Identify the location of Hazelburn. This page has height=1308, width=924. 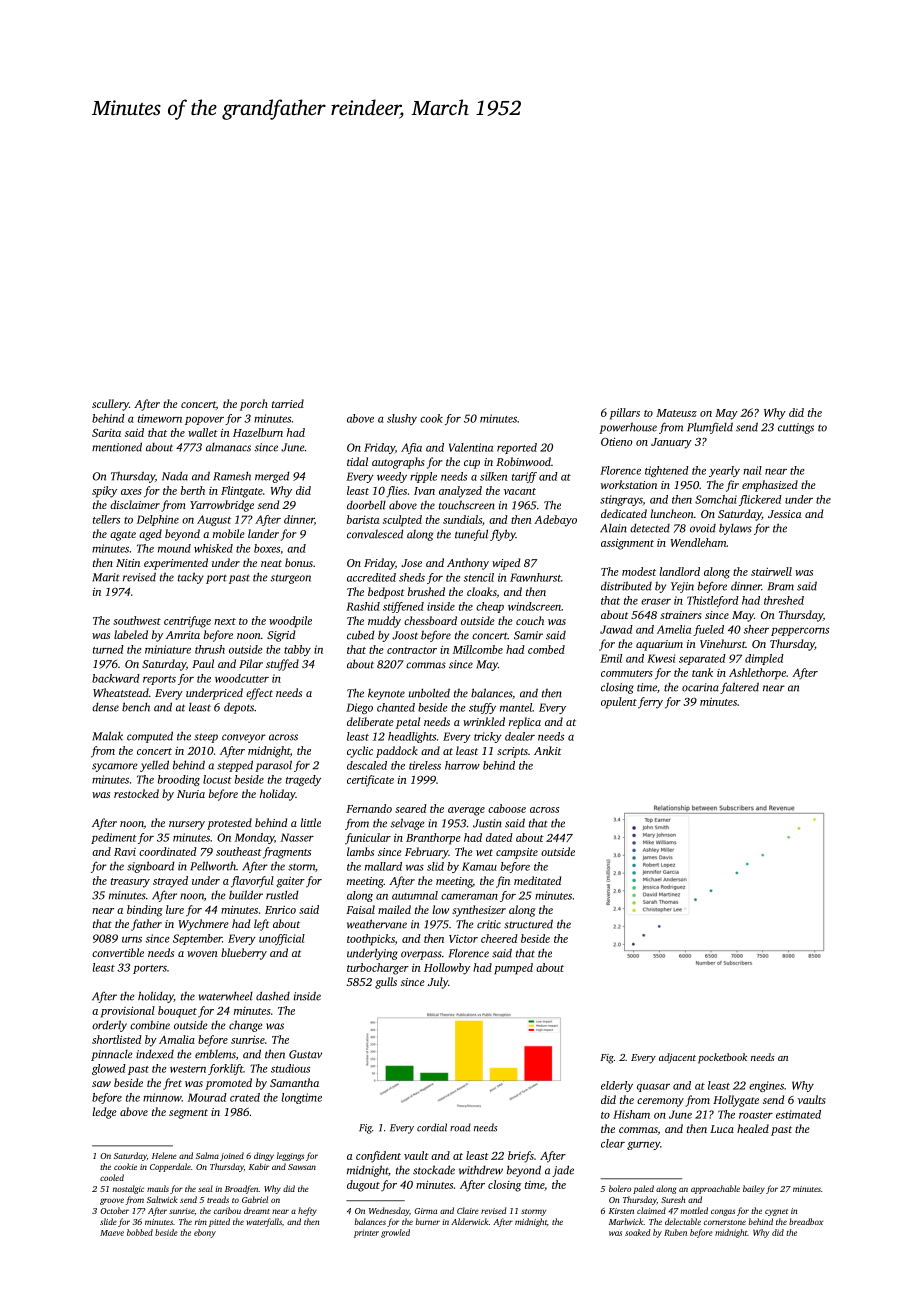
(258, 432).
